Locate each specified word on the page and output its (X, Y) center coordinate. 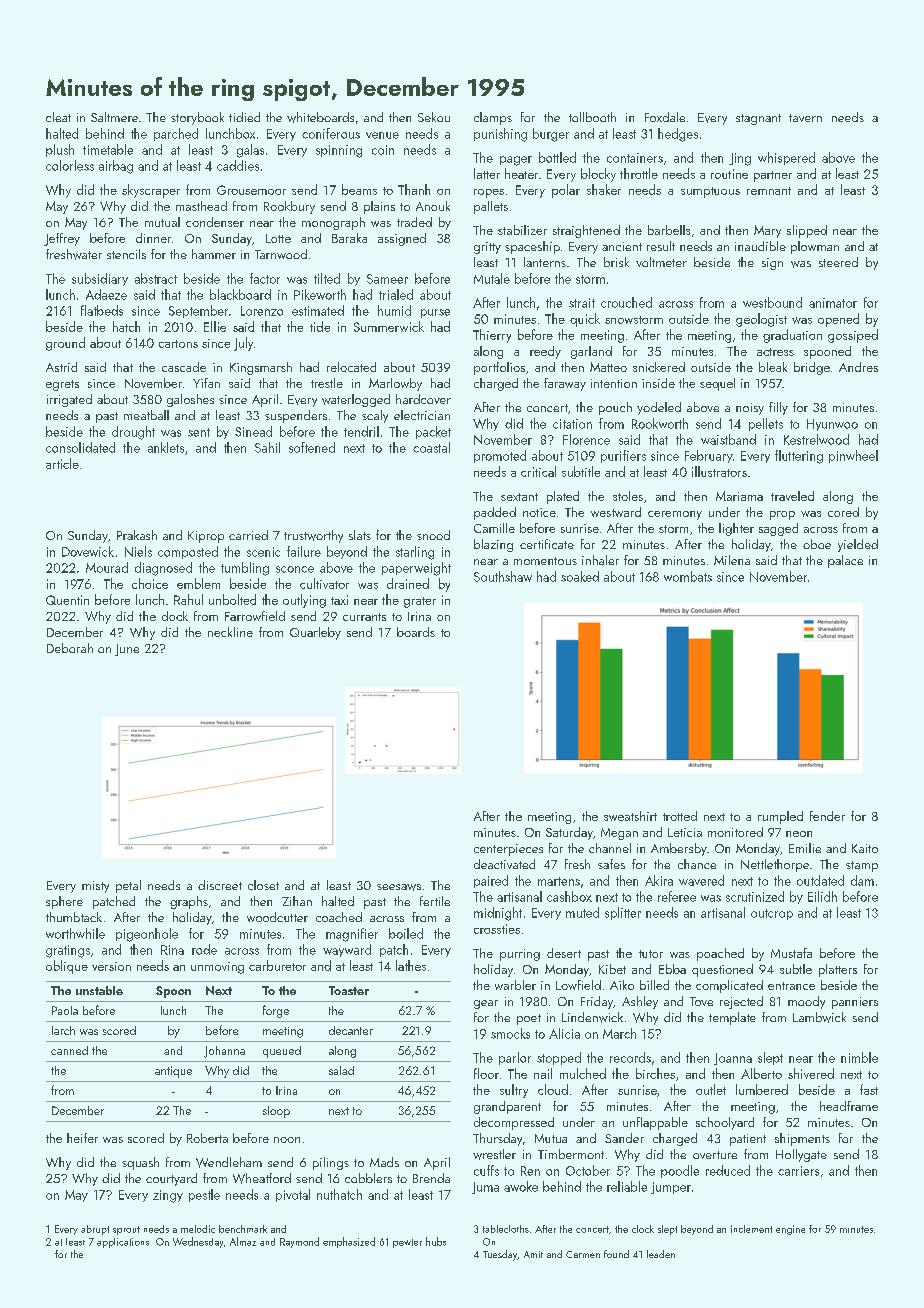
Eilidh (822, 896)
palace (845, 561)
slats (360, 535)
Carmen (583, 1254)
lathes (411, 965)
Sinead (253, 431)
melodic (198, 1229)
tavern (805, 118)
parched (176, 134)
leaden (661, 1254)
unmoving (217, 968)
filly (778, 408)
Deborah (70, 648)
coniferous (331, 133)
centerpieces (508, 850)
